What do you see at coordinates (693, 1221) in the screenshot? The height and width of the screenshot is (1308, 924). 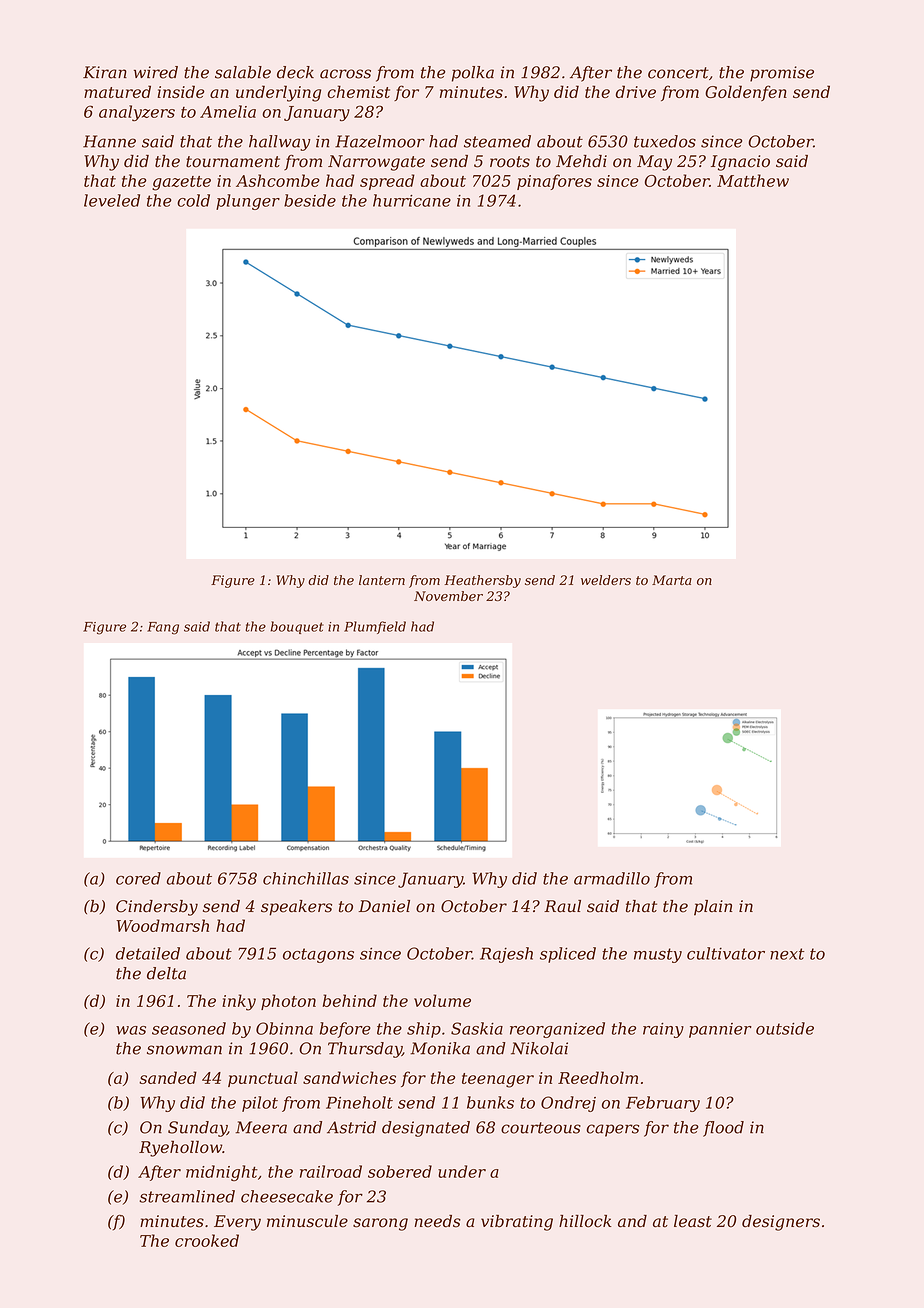 I see `least` at bounding box center [693, 1221].
